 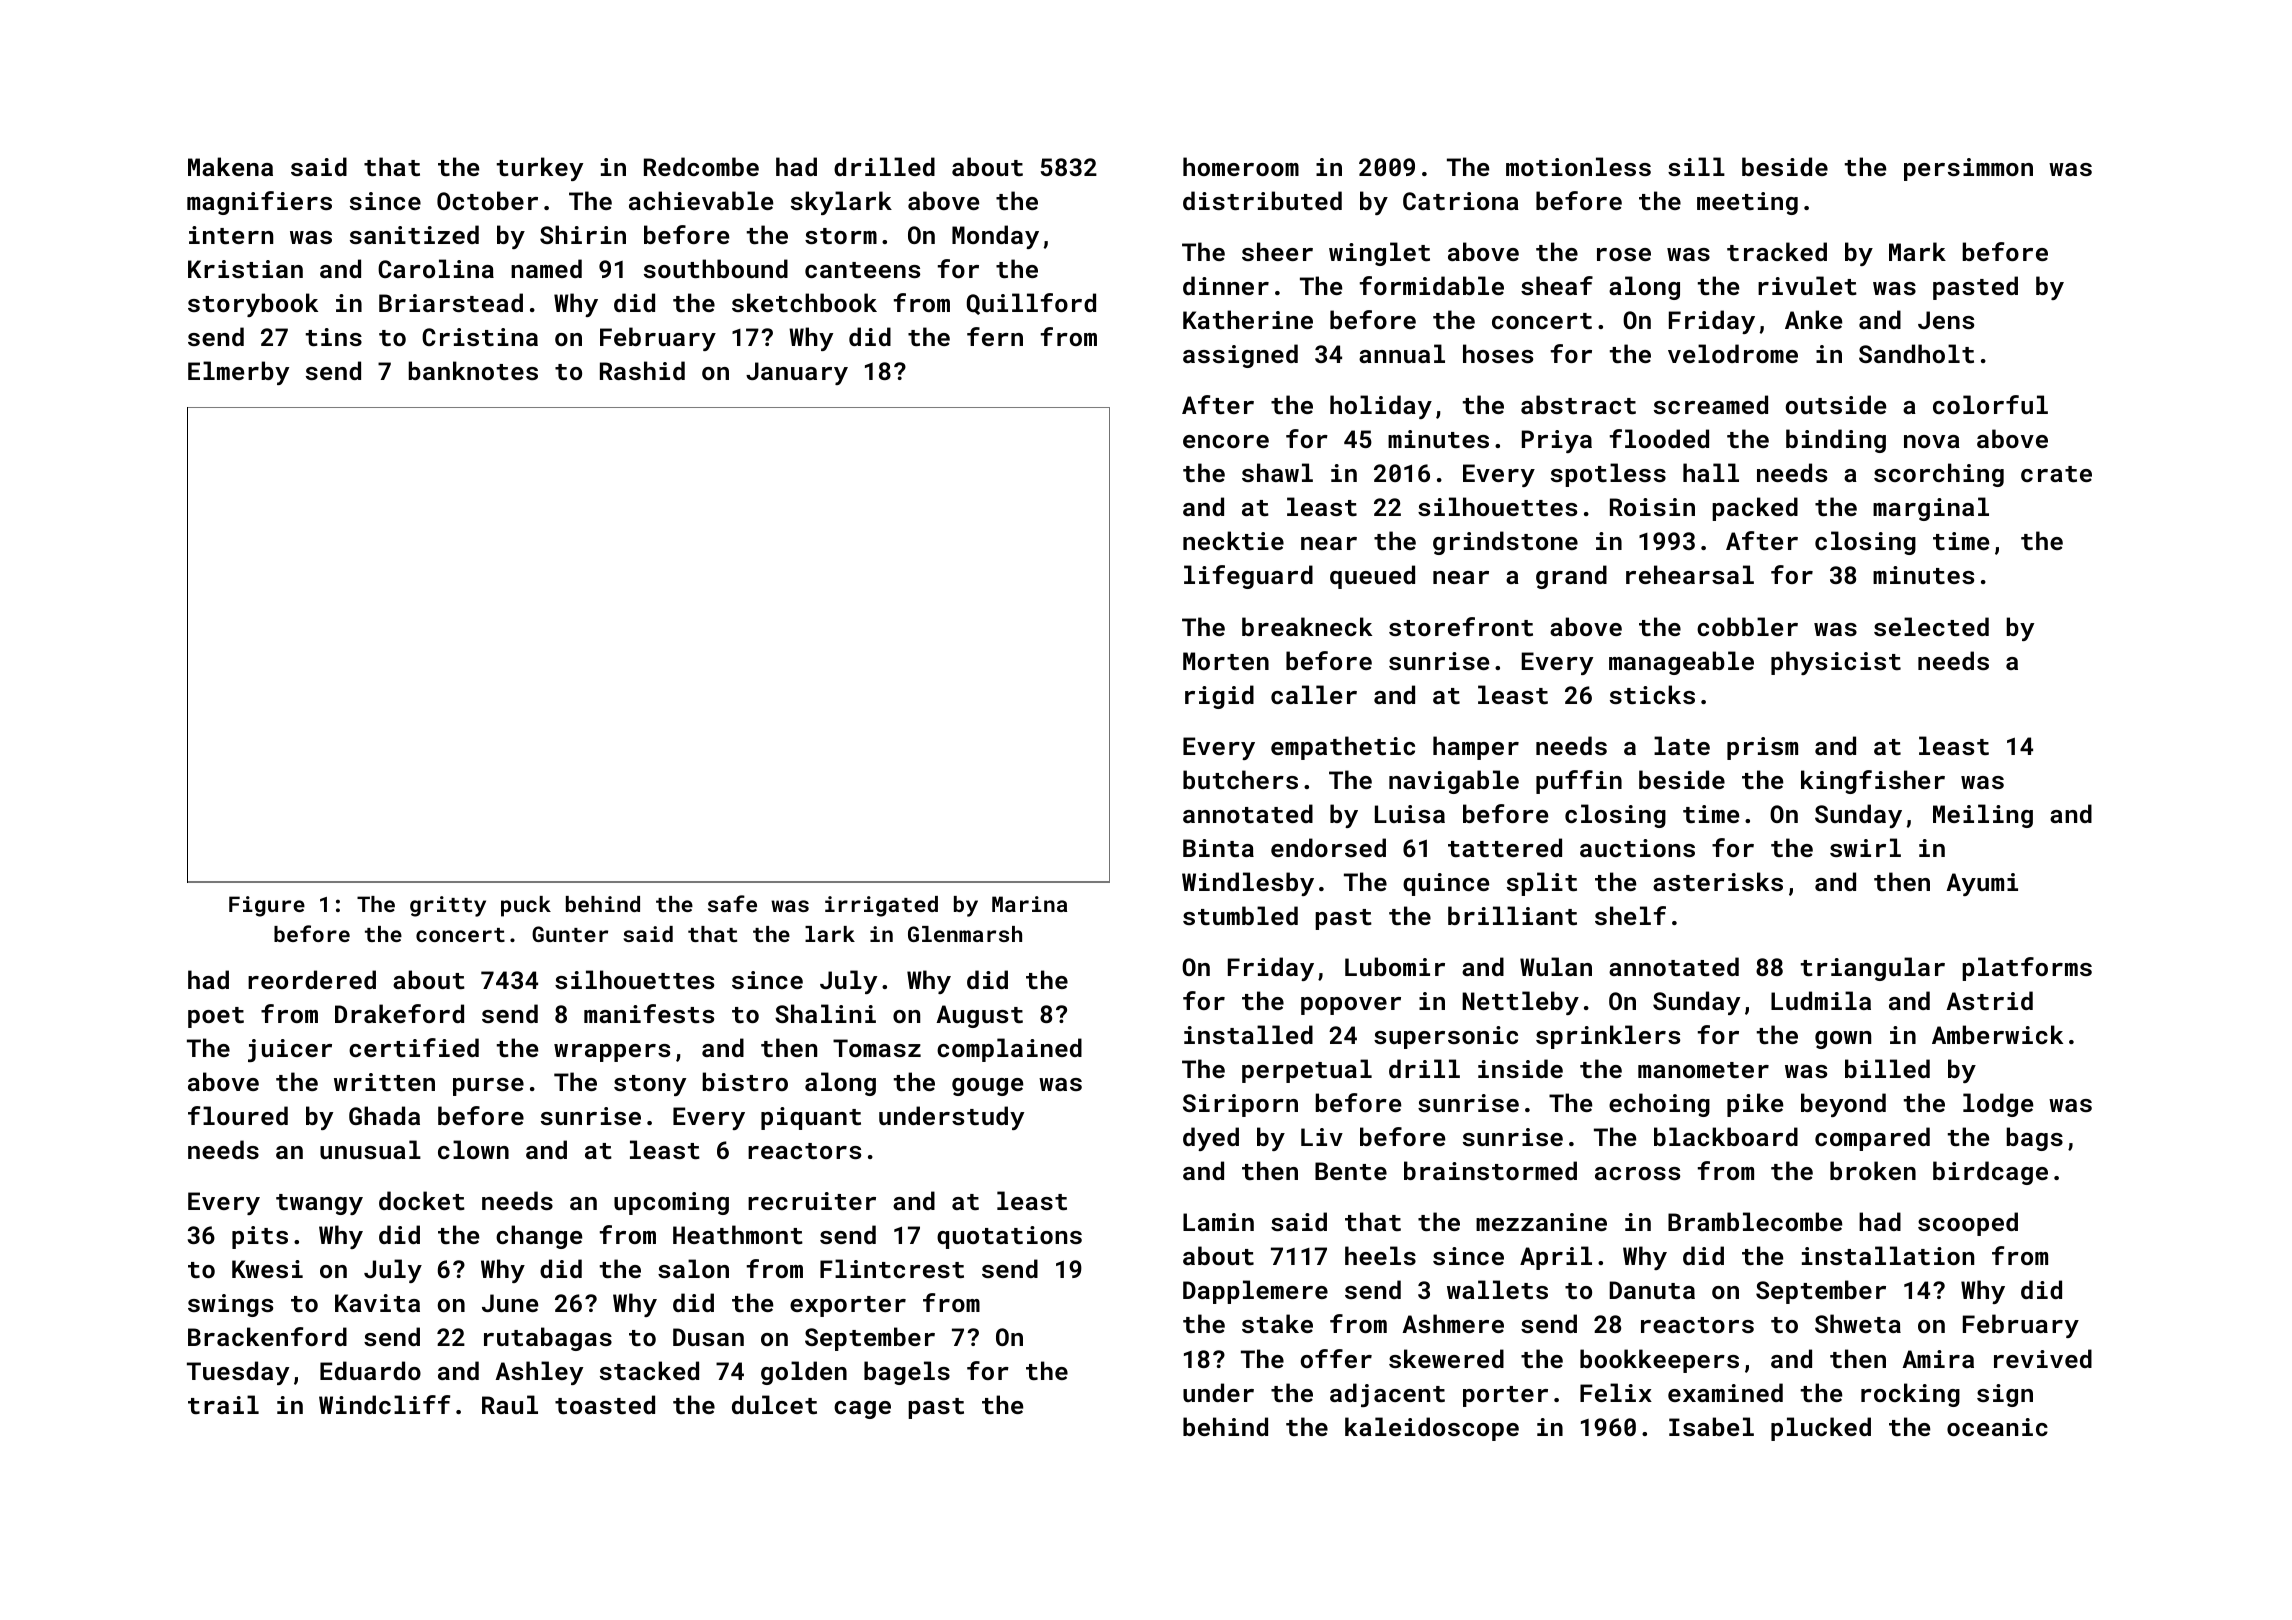 What do you see at coordinates (862, 270) in the document?
I see `canteens` at bounding box center [862, 270].
